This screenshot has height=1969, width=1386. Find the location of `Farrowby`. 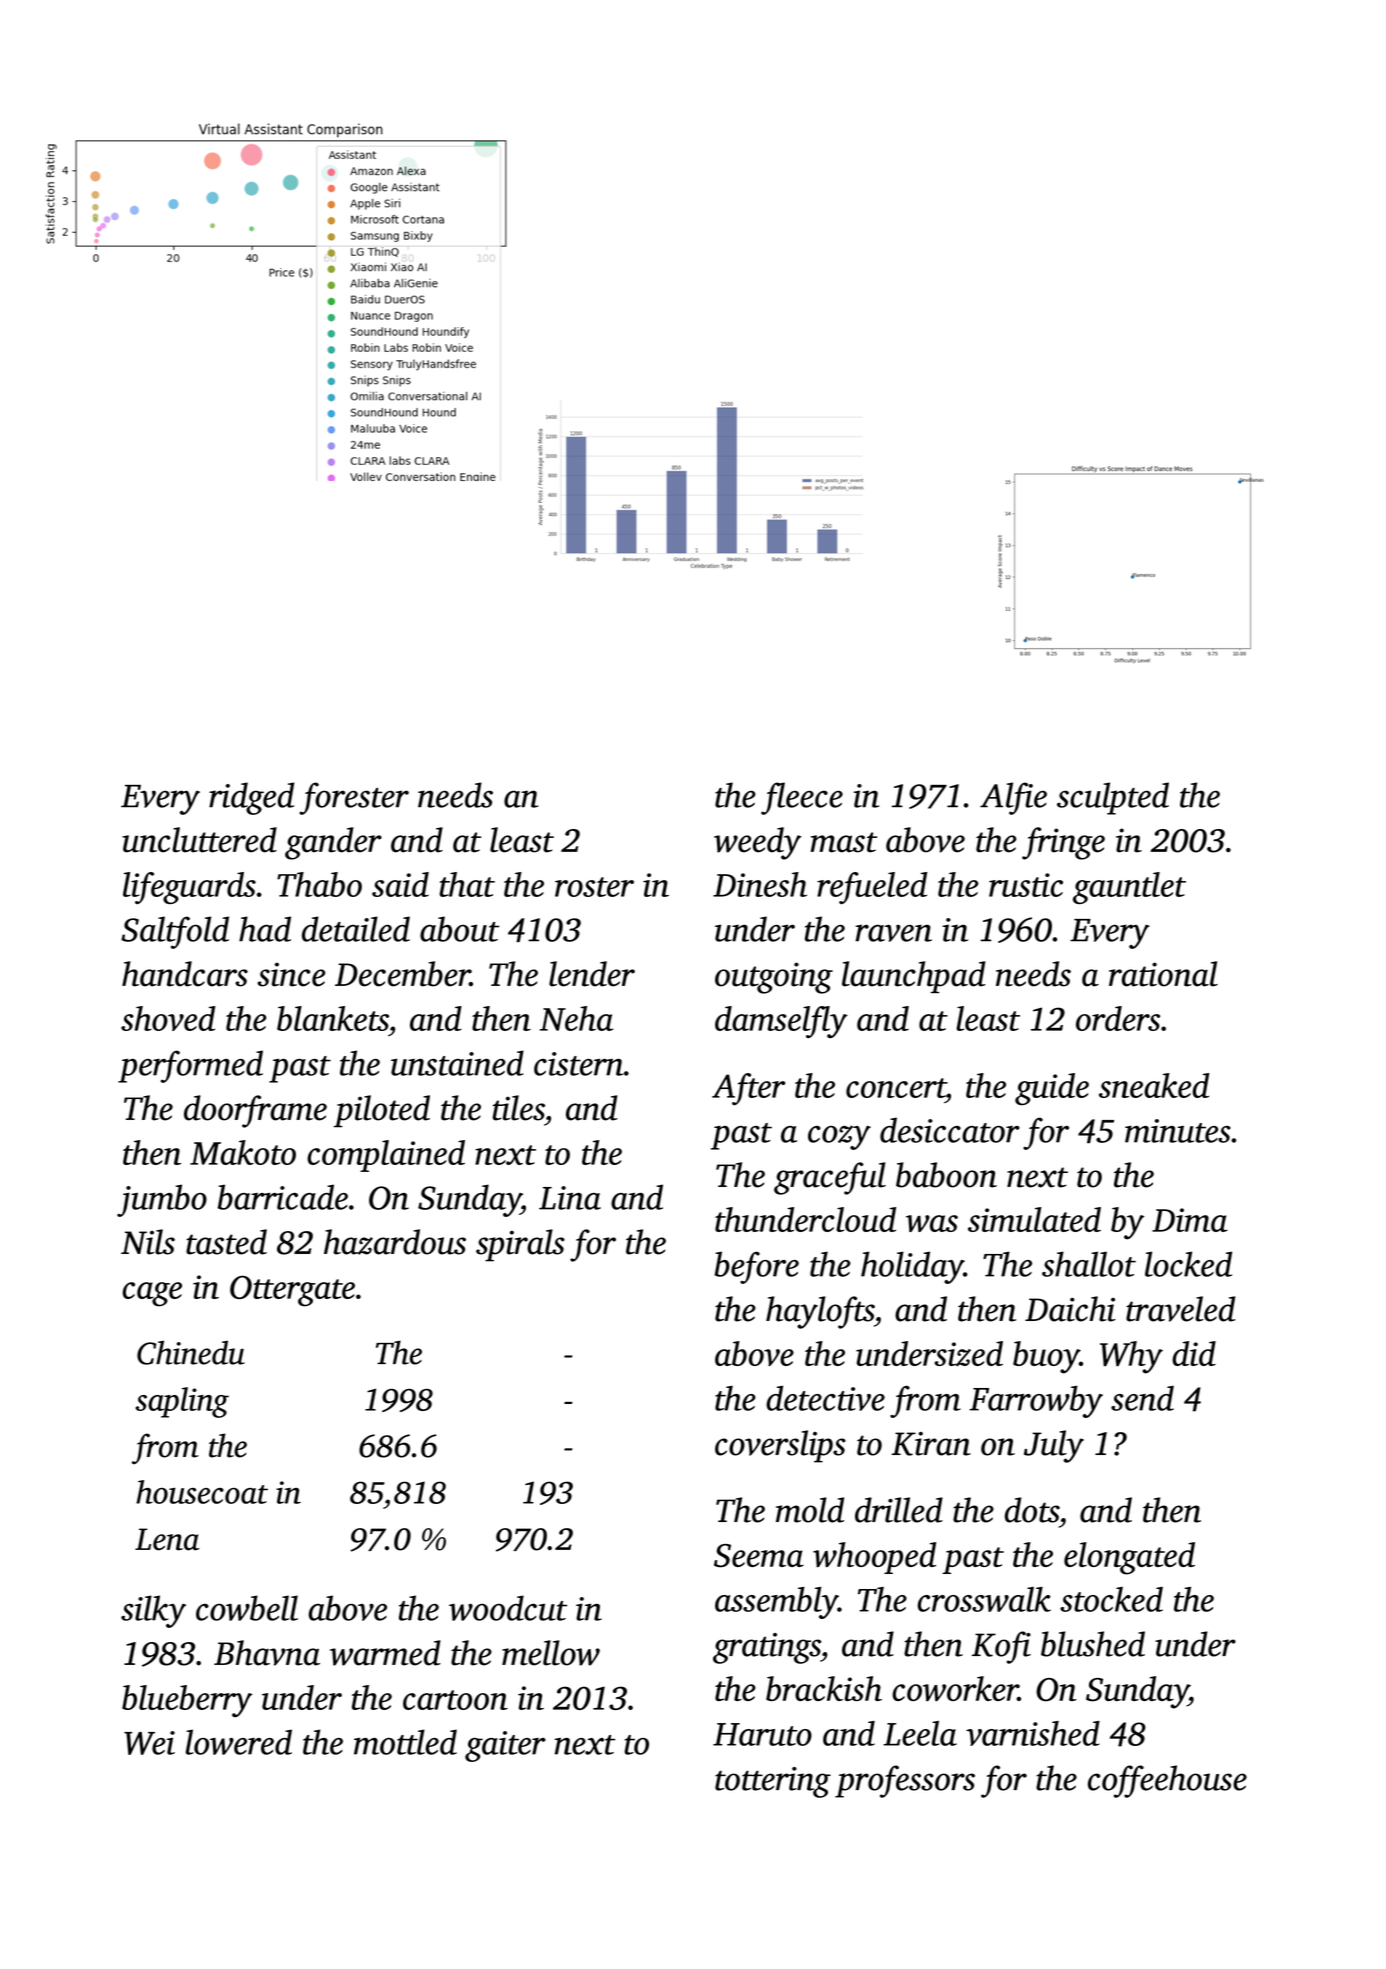

Farrowby is located at coordinates (1036, 1401).
